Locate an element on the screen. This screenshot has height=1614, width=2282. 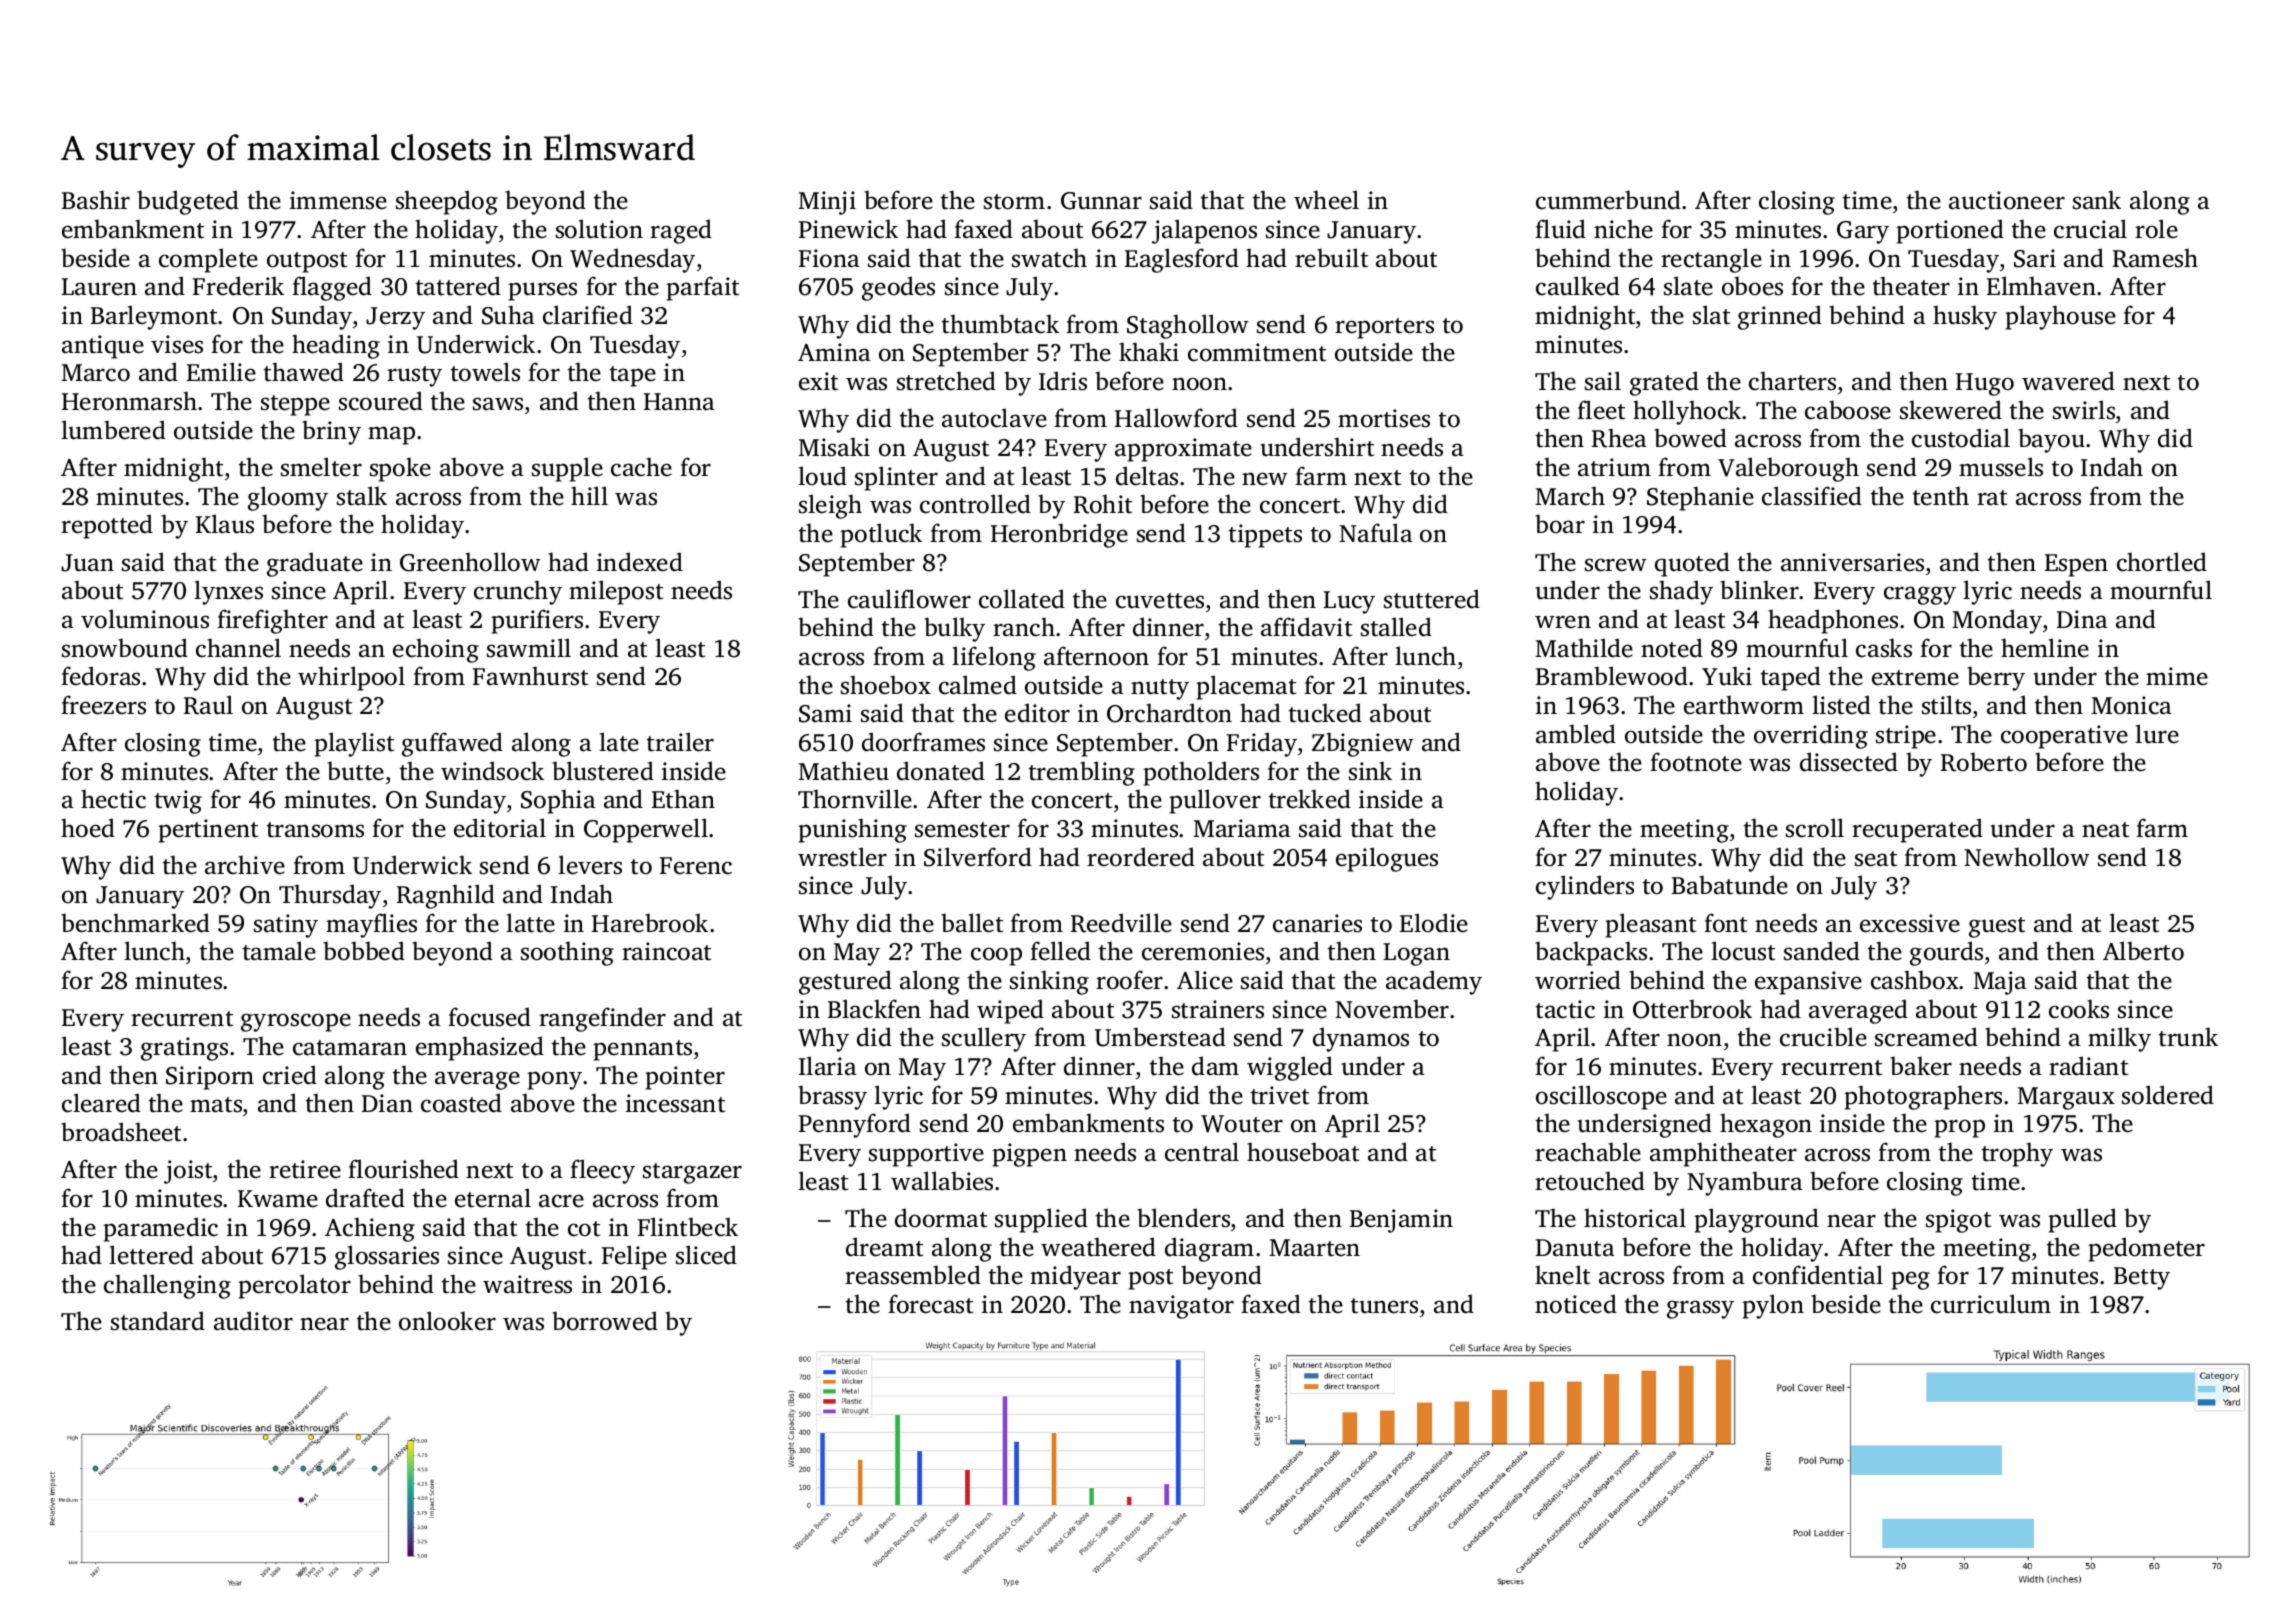
canaries is located at coordinates (1317, 923).
